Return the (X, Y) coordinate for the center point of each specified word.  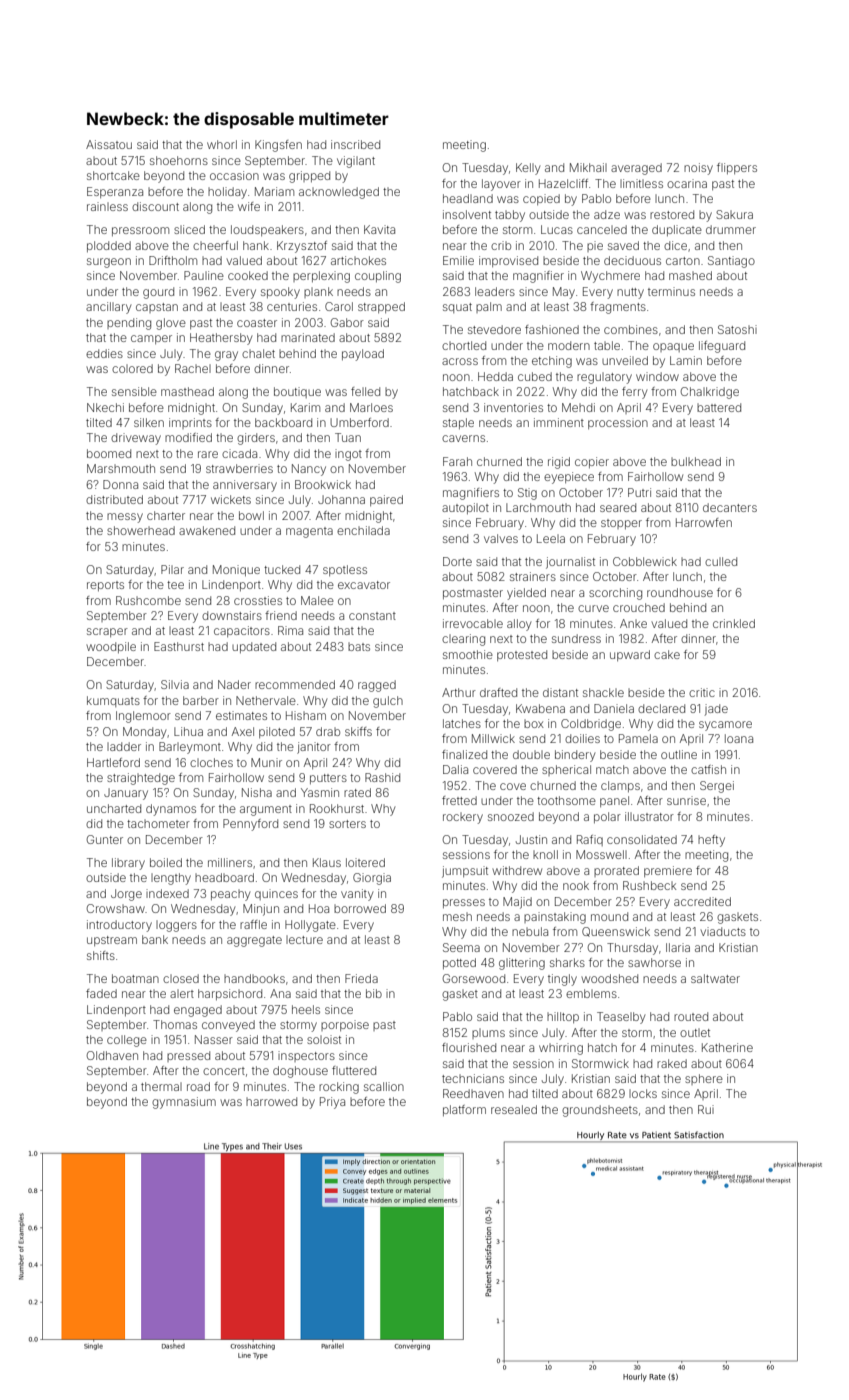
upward (630, 655)
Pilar (172, 569)
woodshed (609, 978)
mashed (690, 275)
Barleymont (190, 748)
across (460, 361)
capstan (157, 308)
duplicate (677, 230)
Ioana (739, 738)
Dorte (457, 561)
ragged (377, 686)
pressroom (140, 231)
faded (101, 993)
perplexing (321, 277)
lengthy (171, 879)
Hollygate (310, 926)
